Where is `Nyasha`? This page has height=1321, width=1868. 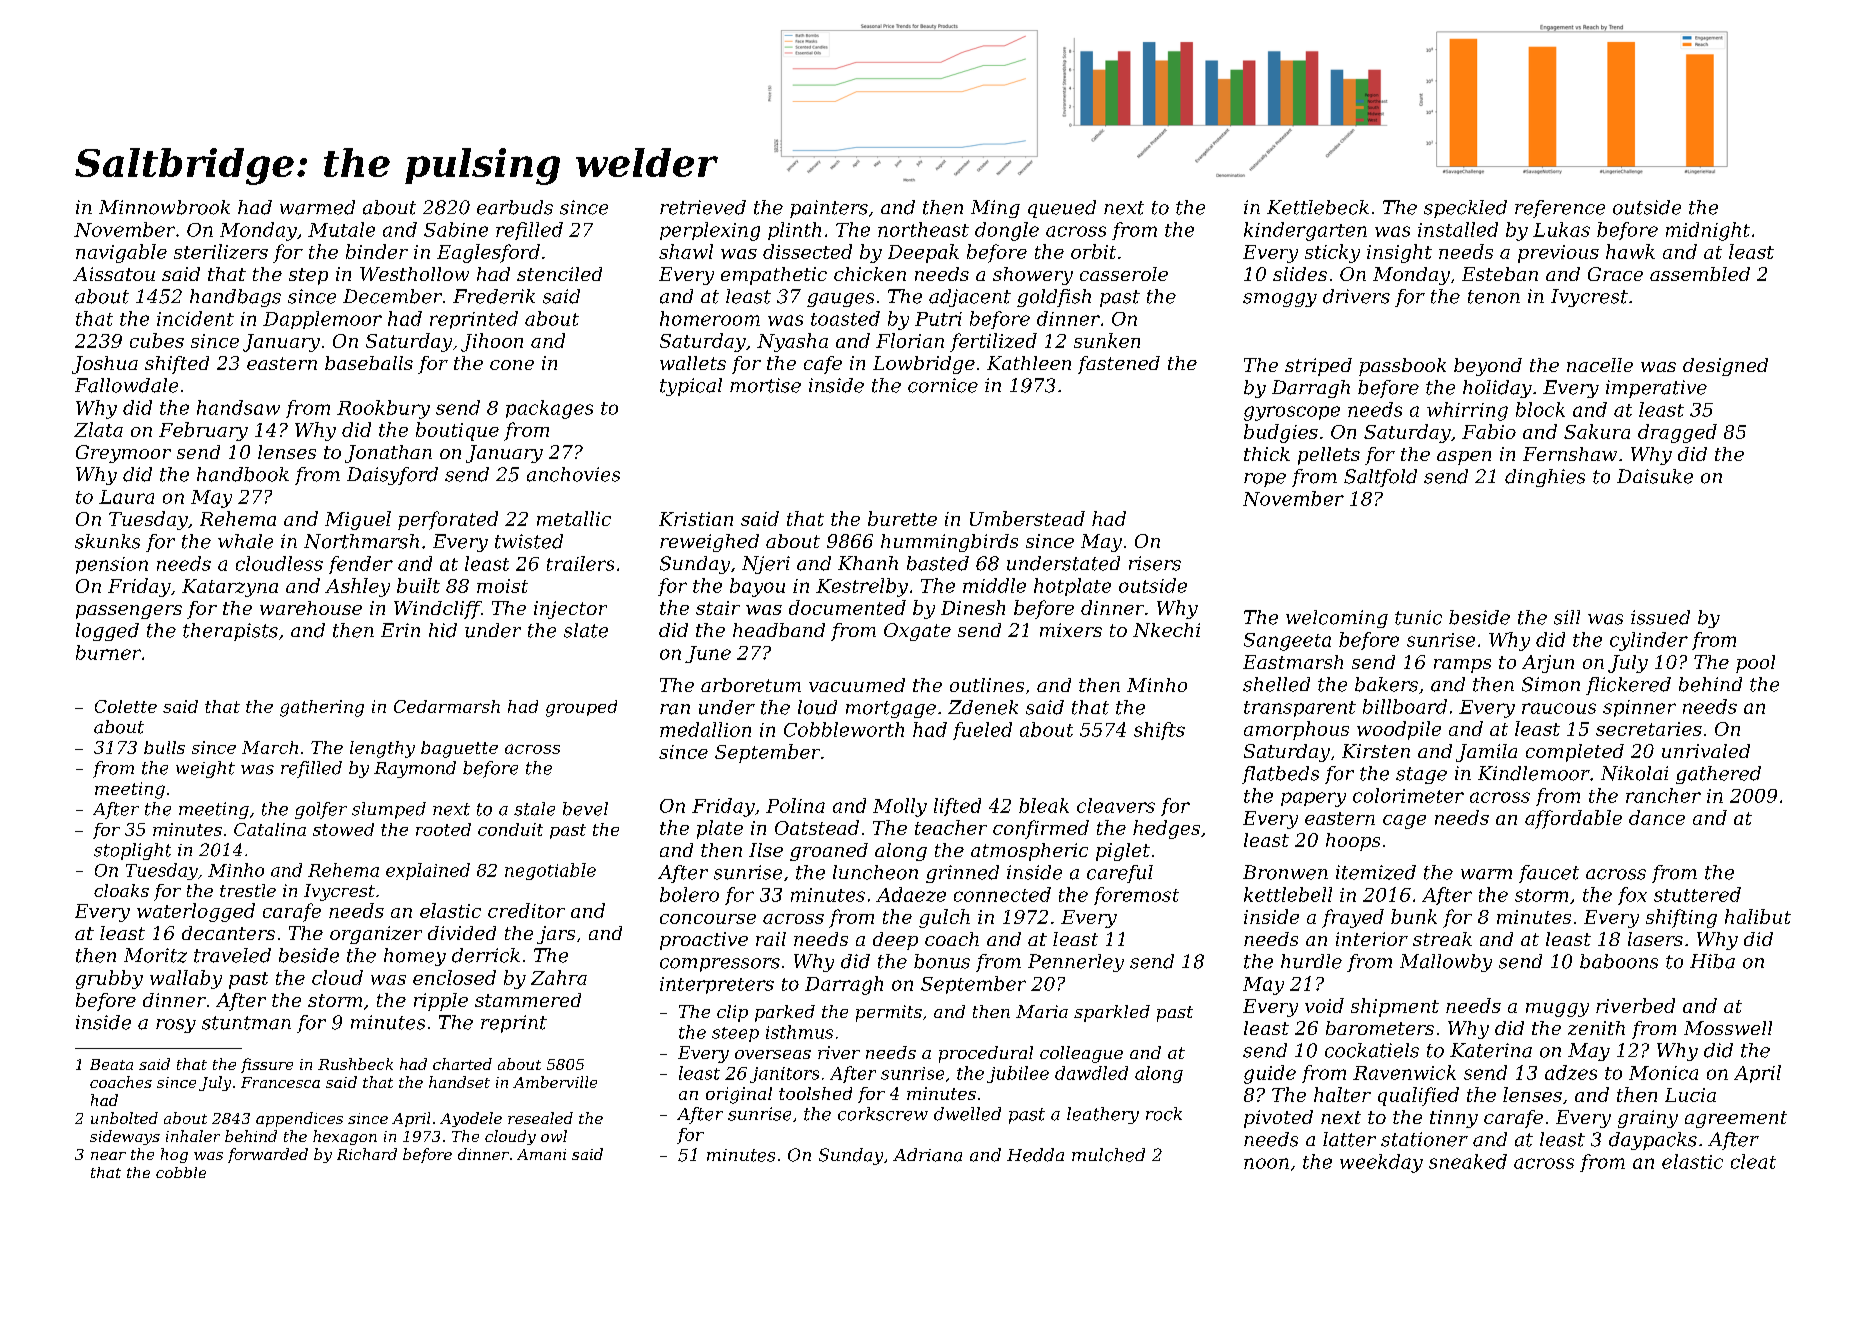 Nyasha is located at coordinates (792, 342).
